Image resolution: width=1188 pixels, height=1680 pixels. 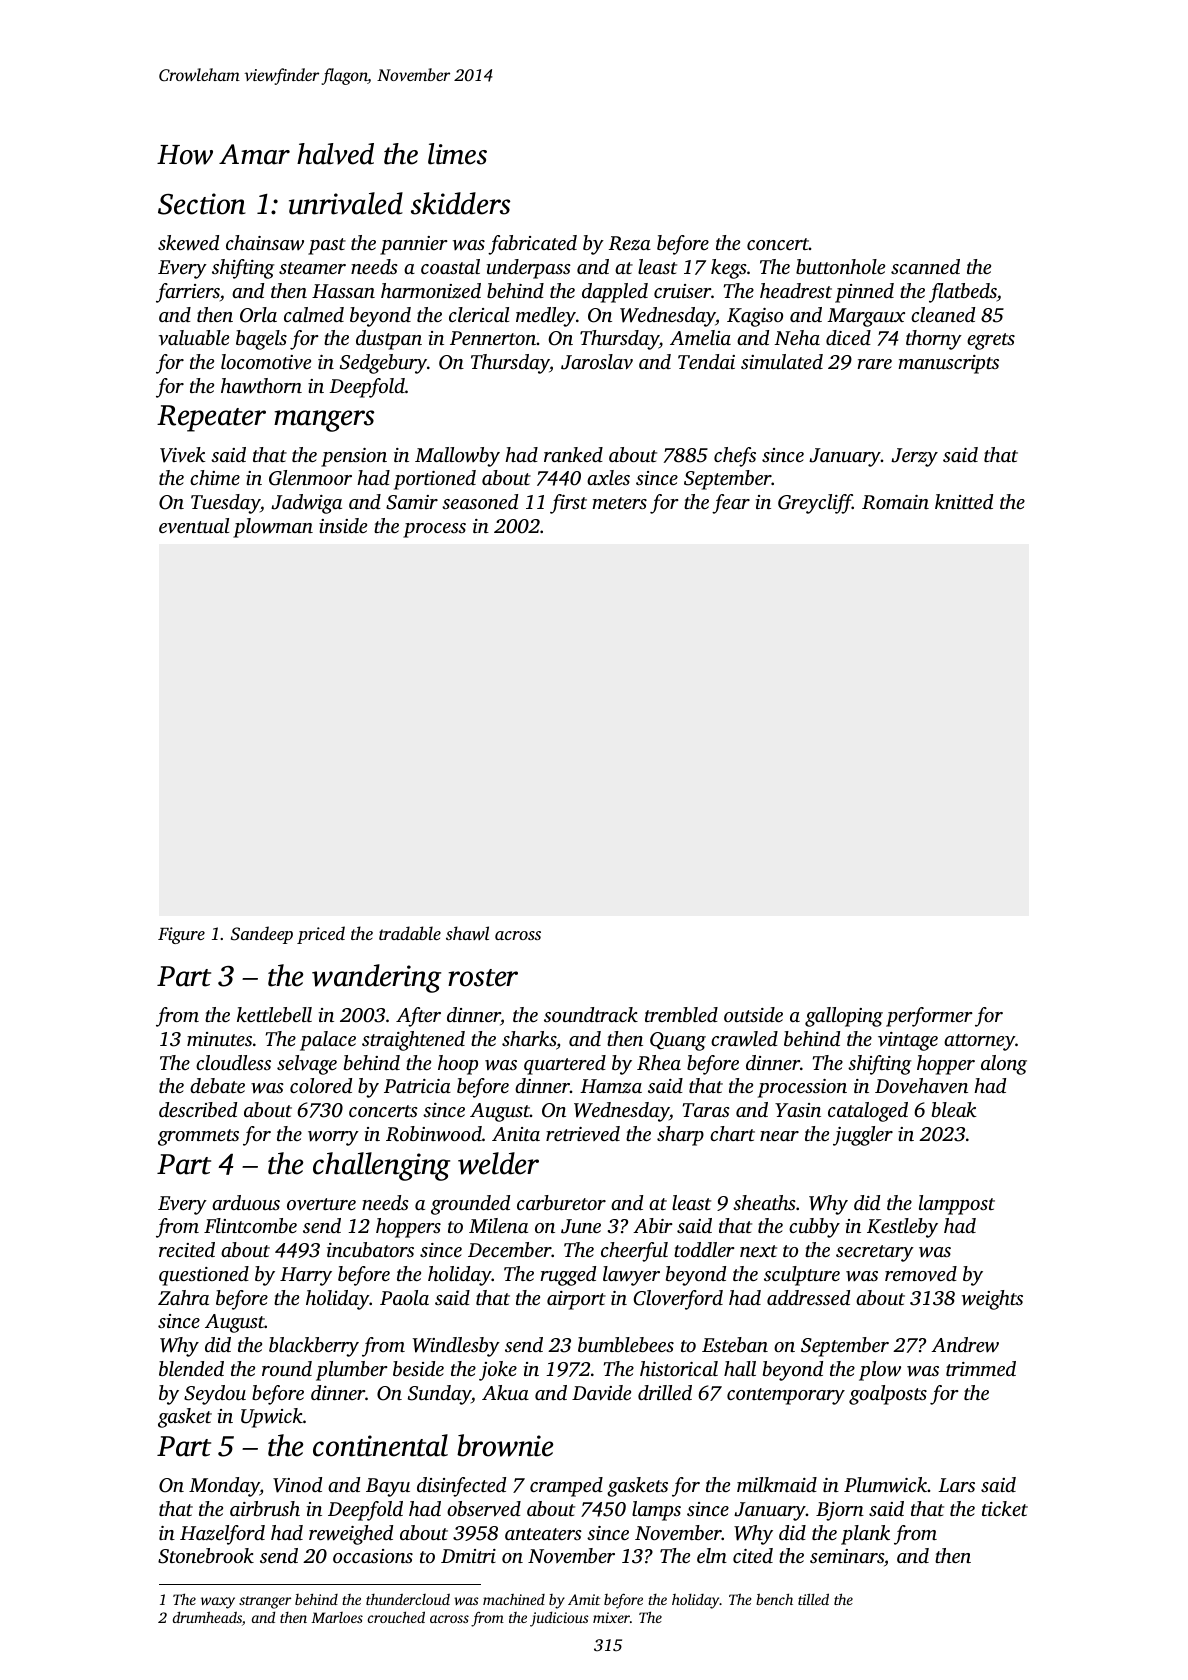 I want to click on drumheads, so click(x=207, y=1617).
